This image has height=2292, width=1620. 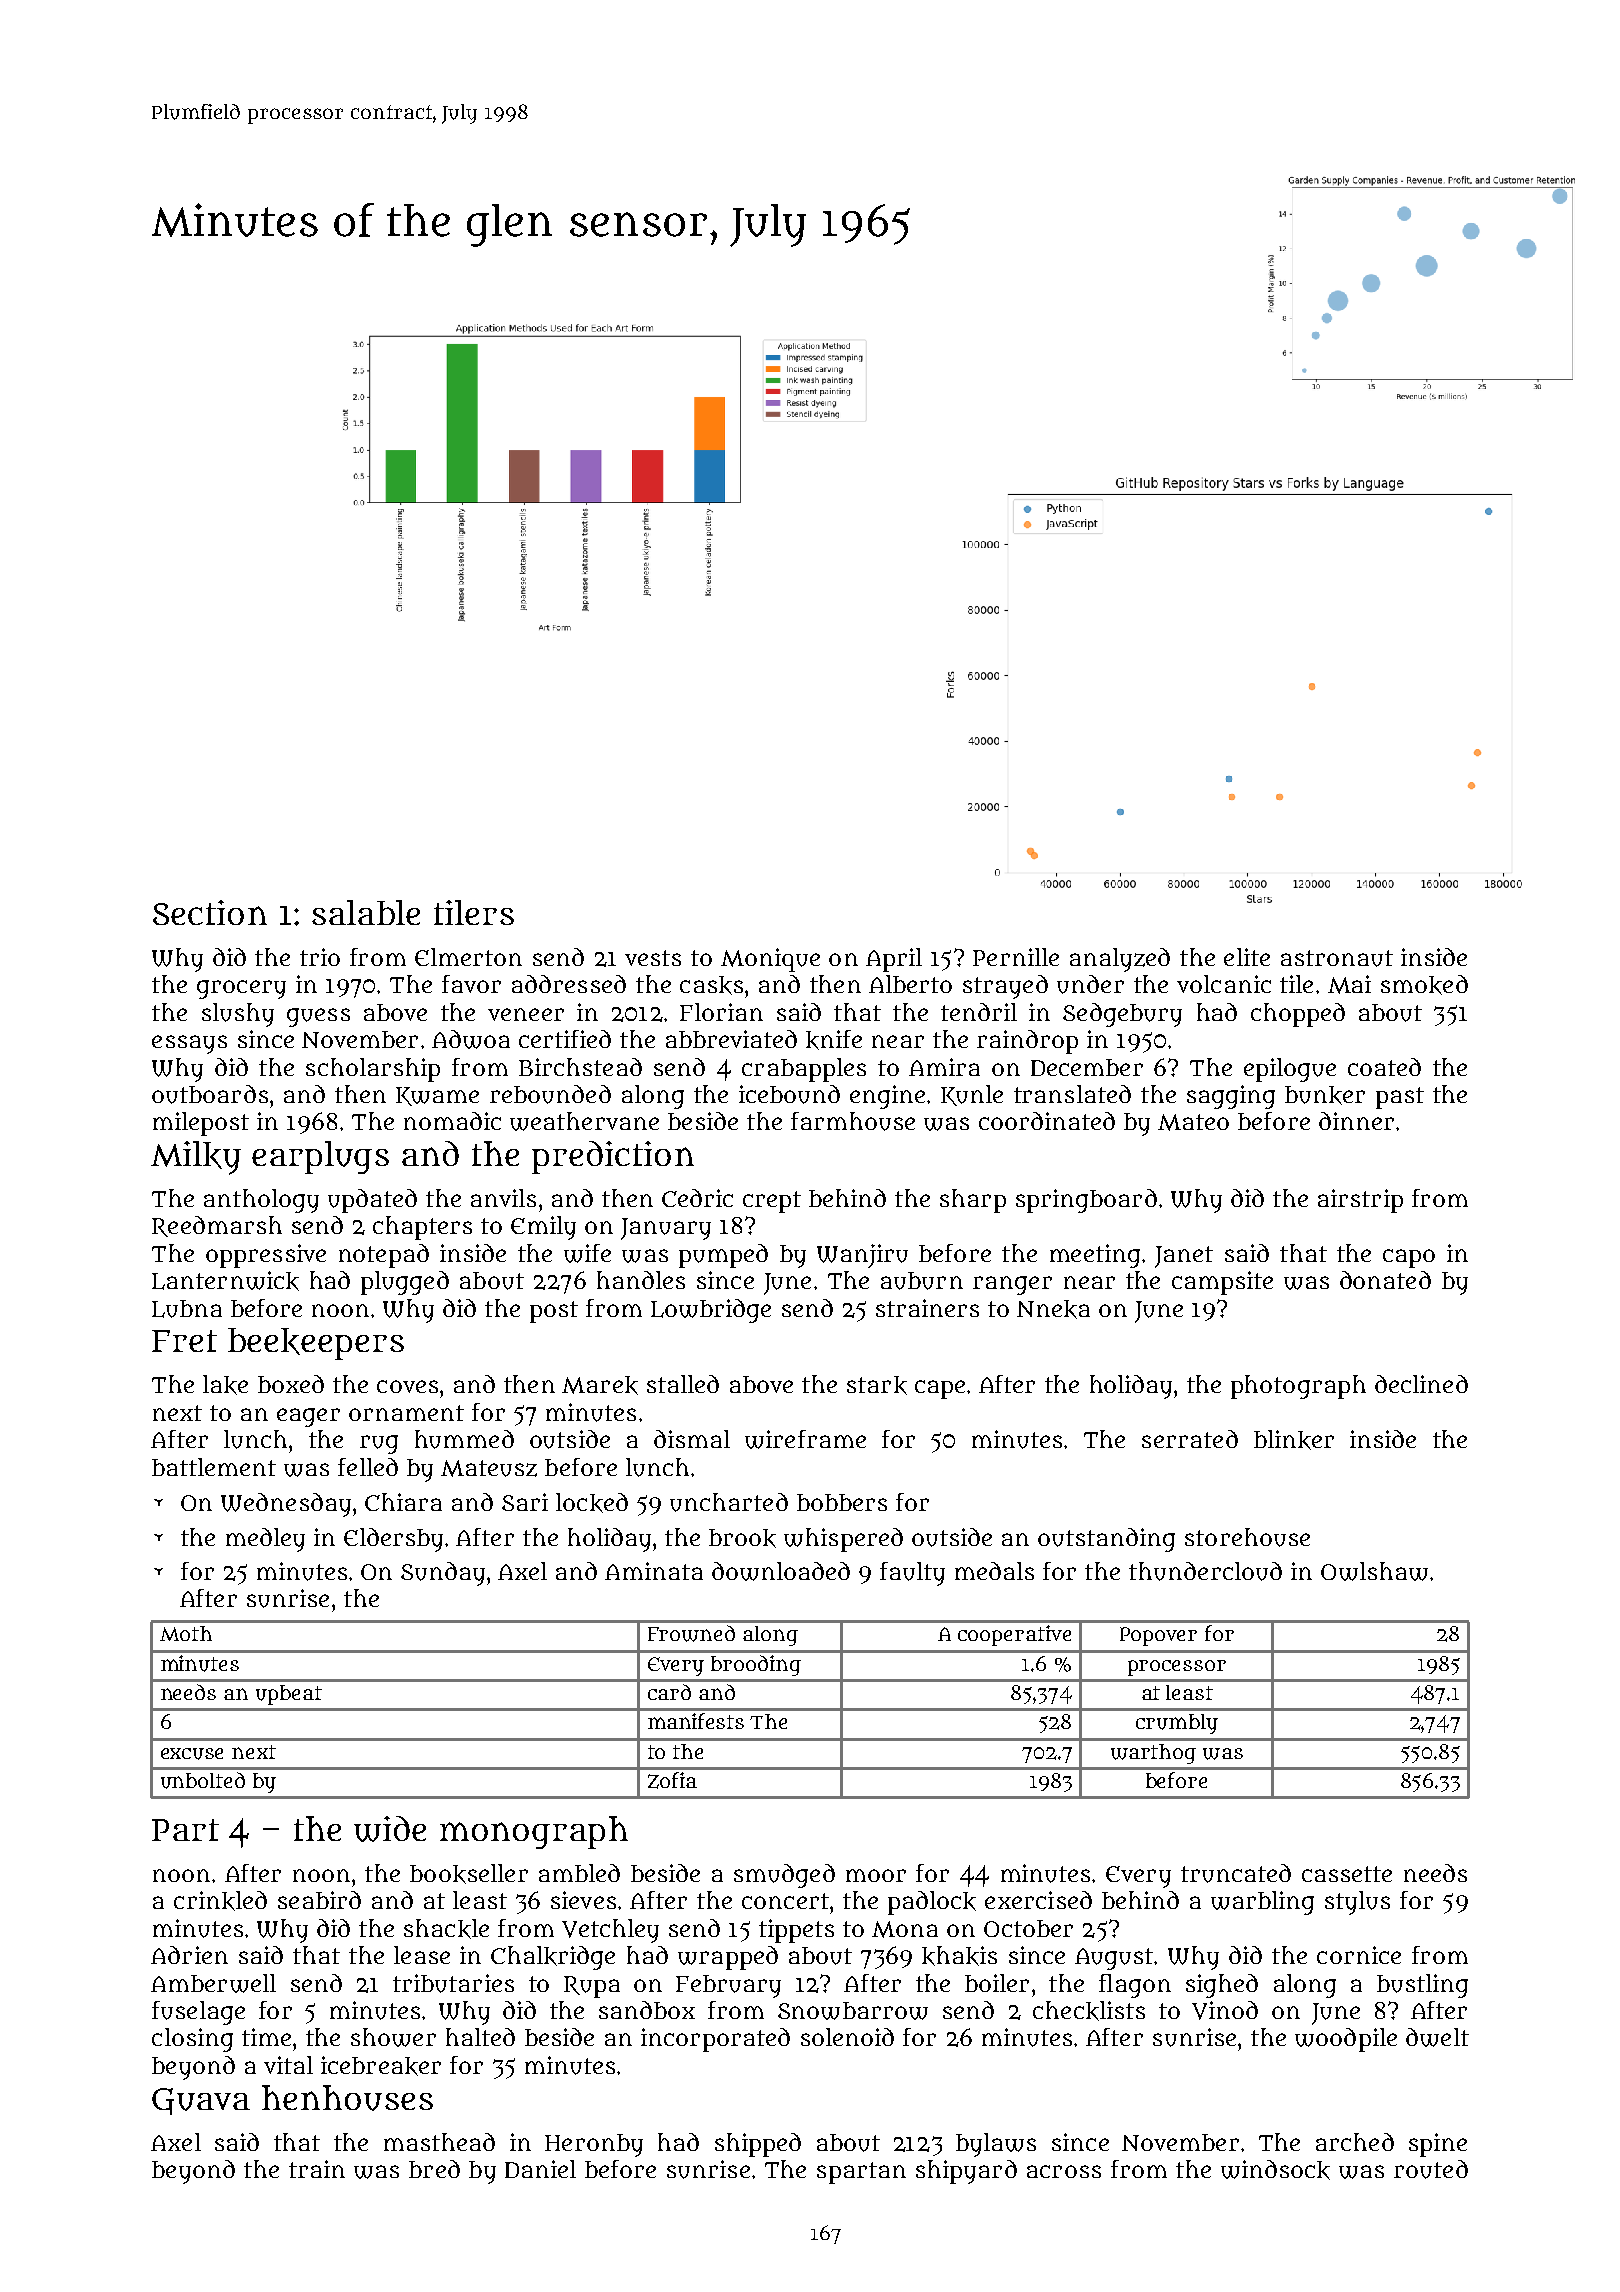 I want to click on salable, so click(x=366, y=912).
